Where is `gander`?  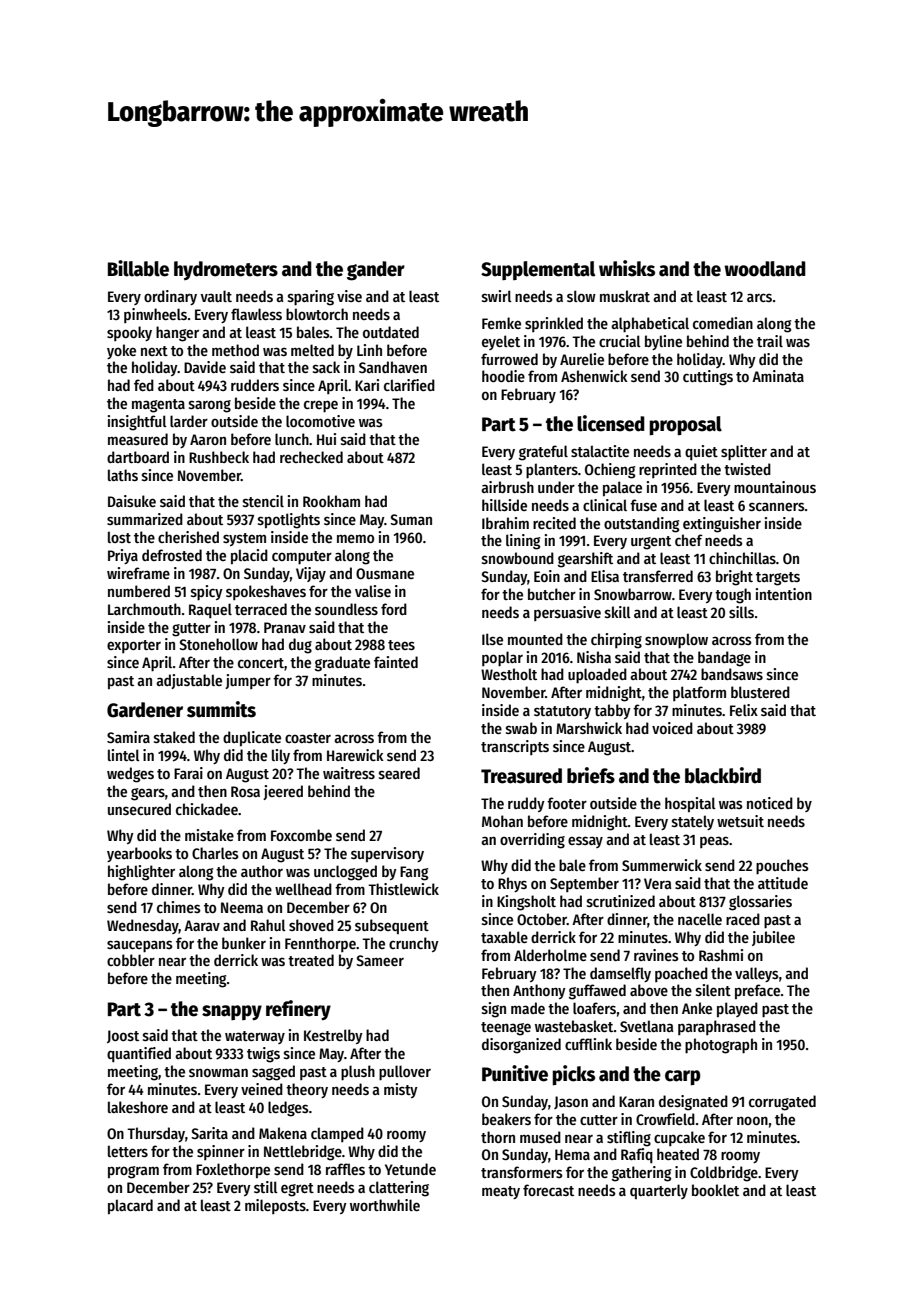 gander is located at coordinates (376, 271).
